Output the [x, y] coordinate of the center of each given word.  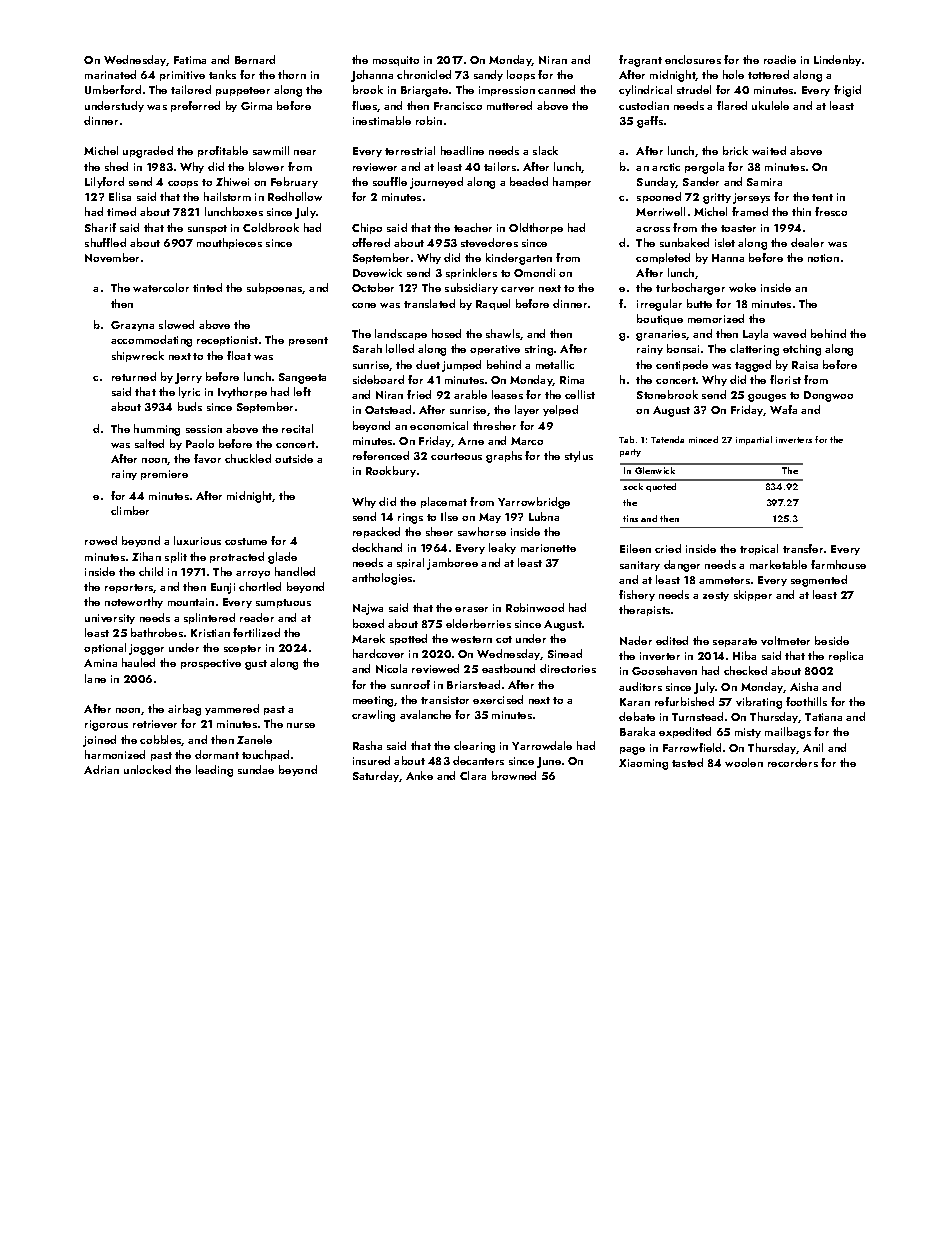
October [373, 287]
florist [785, 379]
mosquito [396, 61]
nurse [301, 725]
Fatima [190, 60]
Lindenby [837, 60]
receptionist [227, 341]
